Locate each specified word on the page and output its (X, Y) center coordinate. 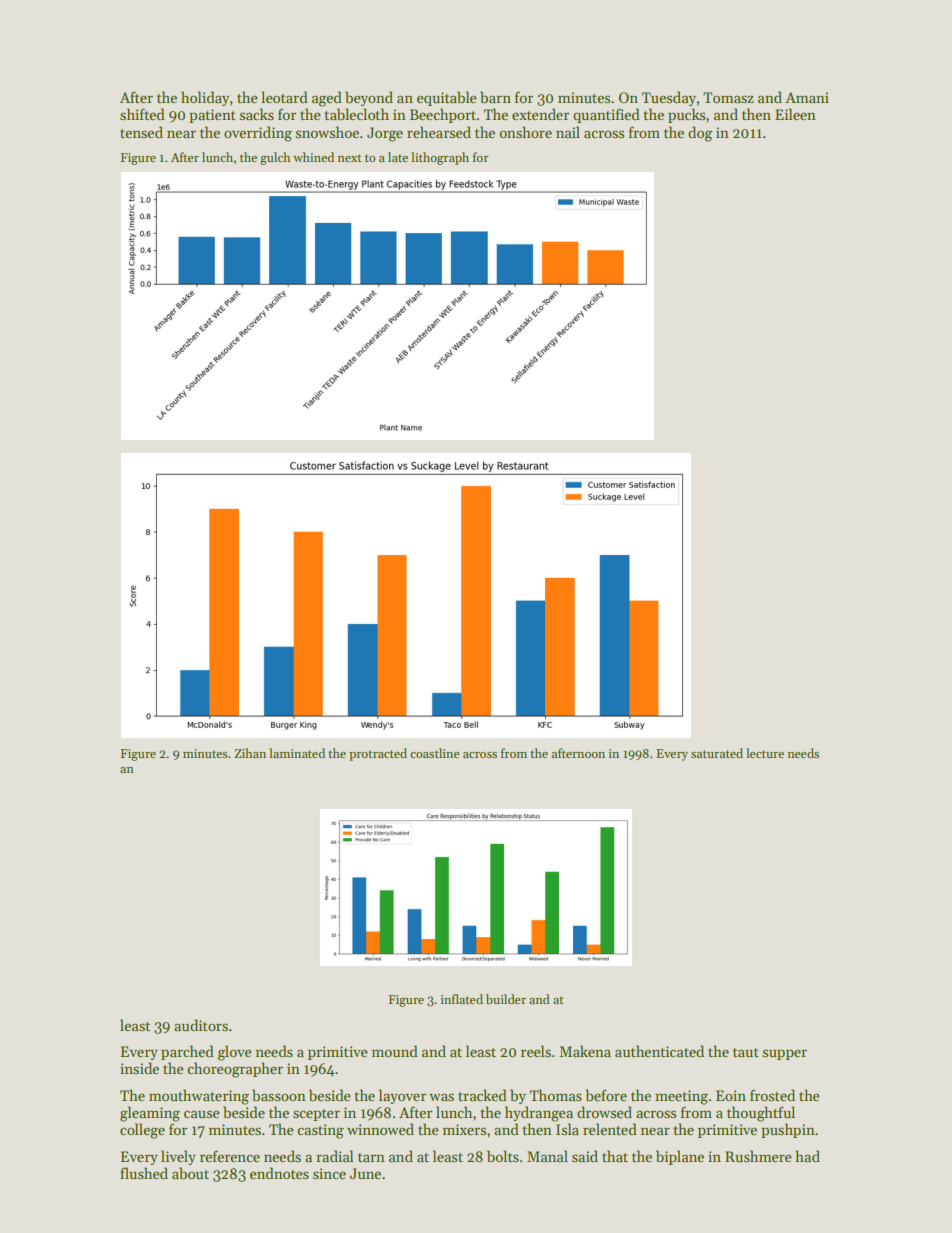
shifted (142, 114)
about (190, 1173)
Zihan (250, 753)
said (585, 1156)
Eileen (795, 114)
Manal (547, 1156)
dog (700, 134)
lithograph (440, 158)
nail (568, 132)
